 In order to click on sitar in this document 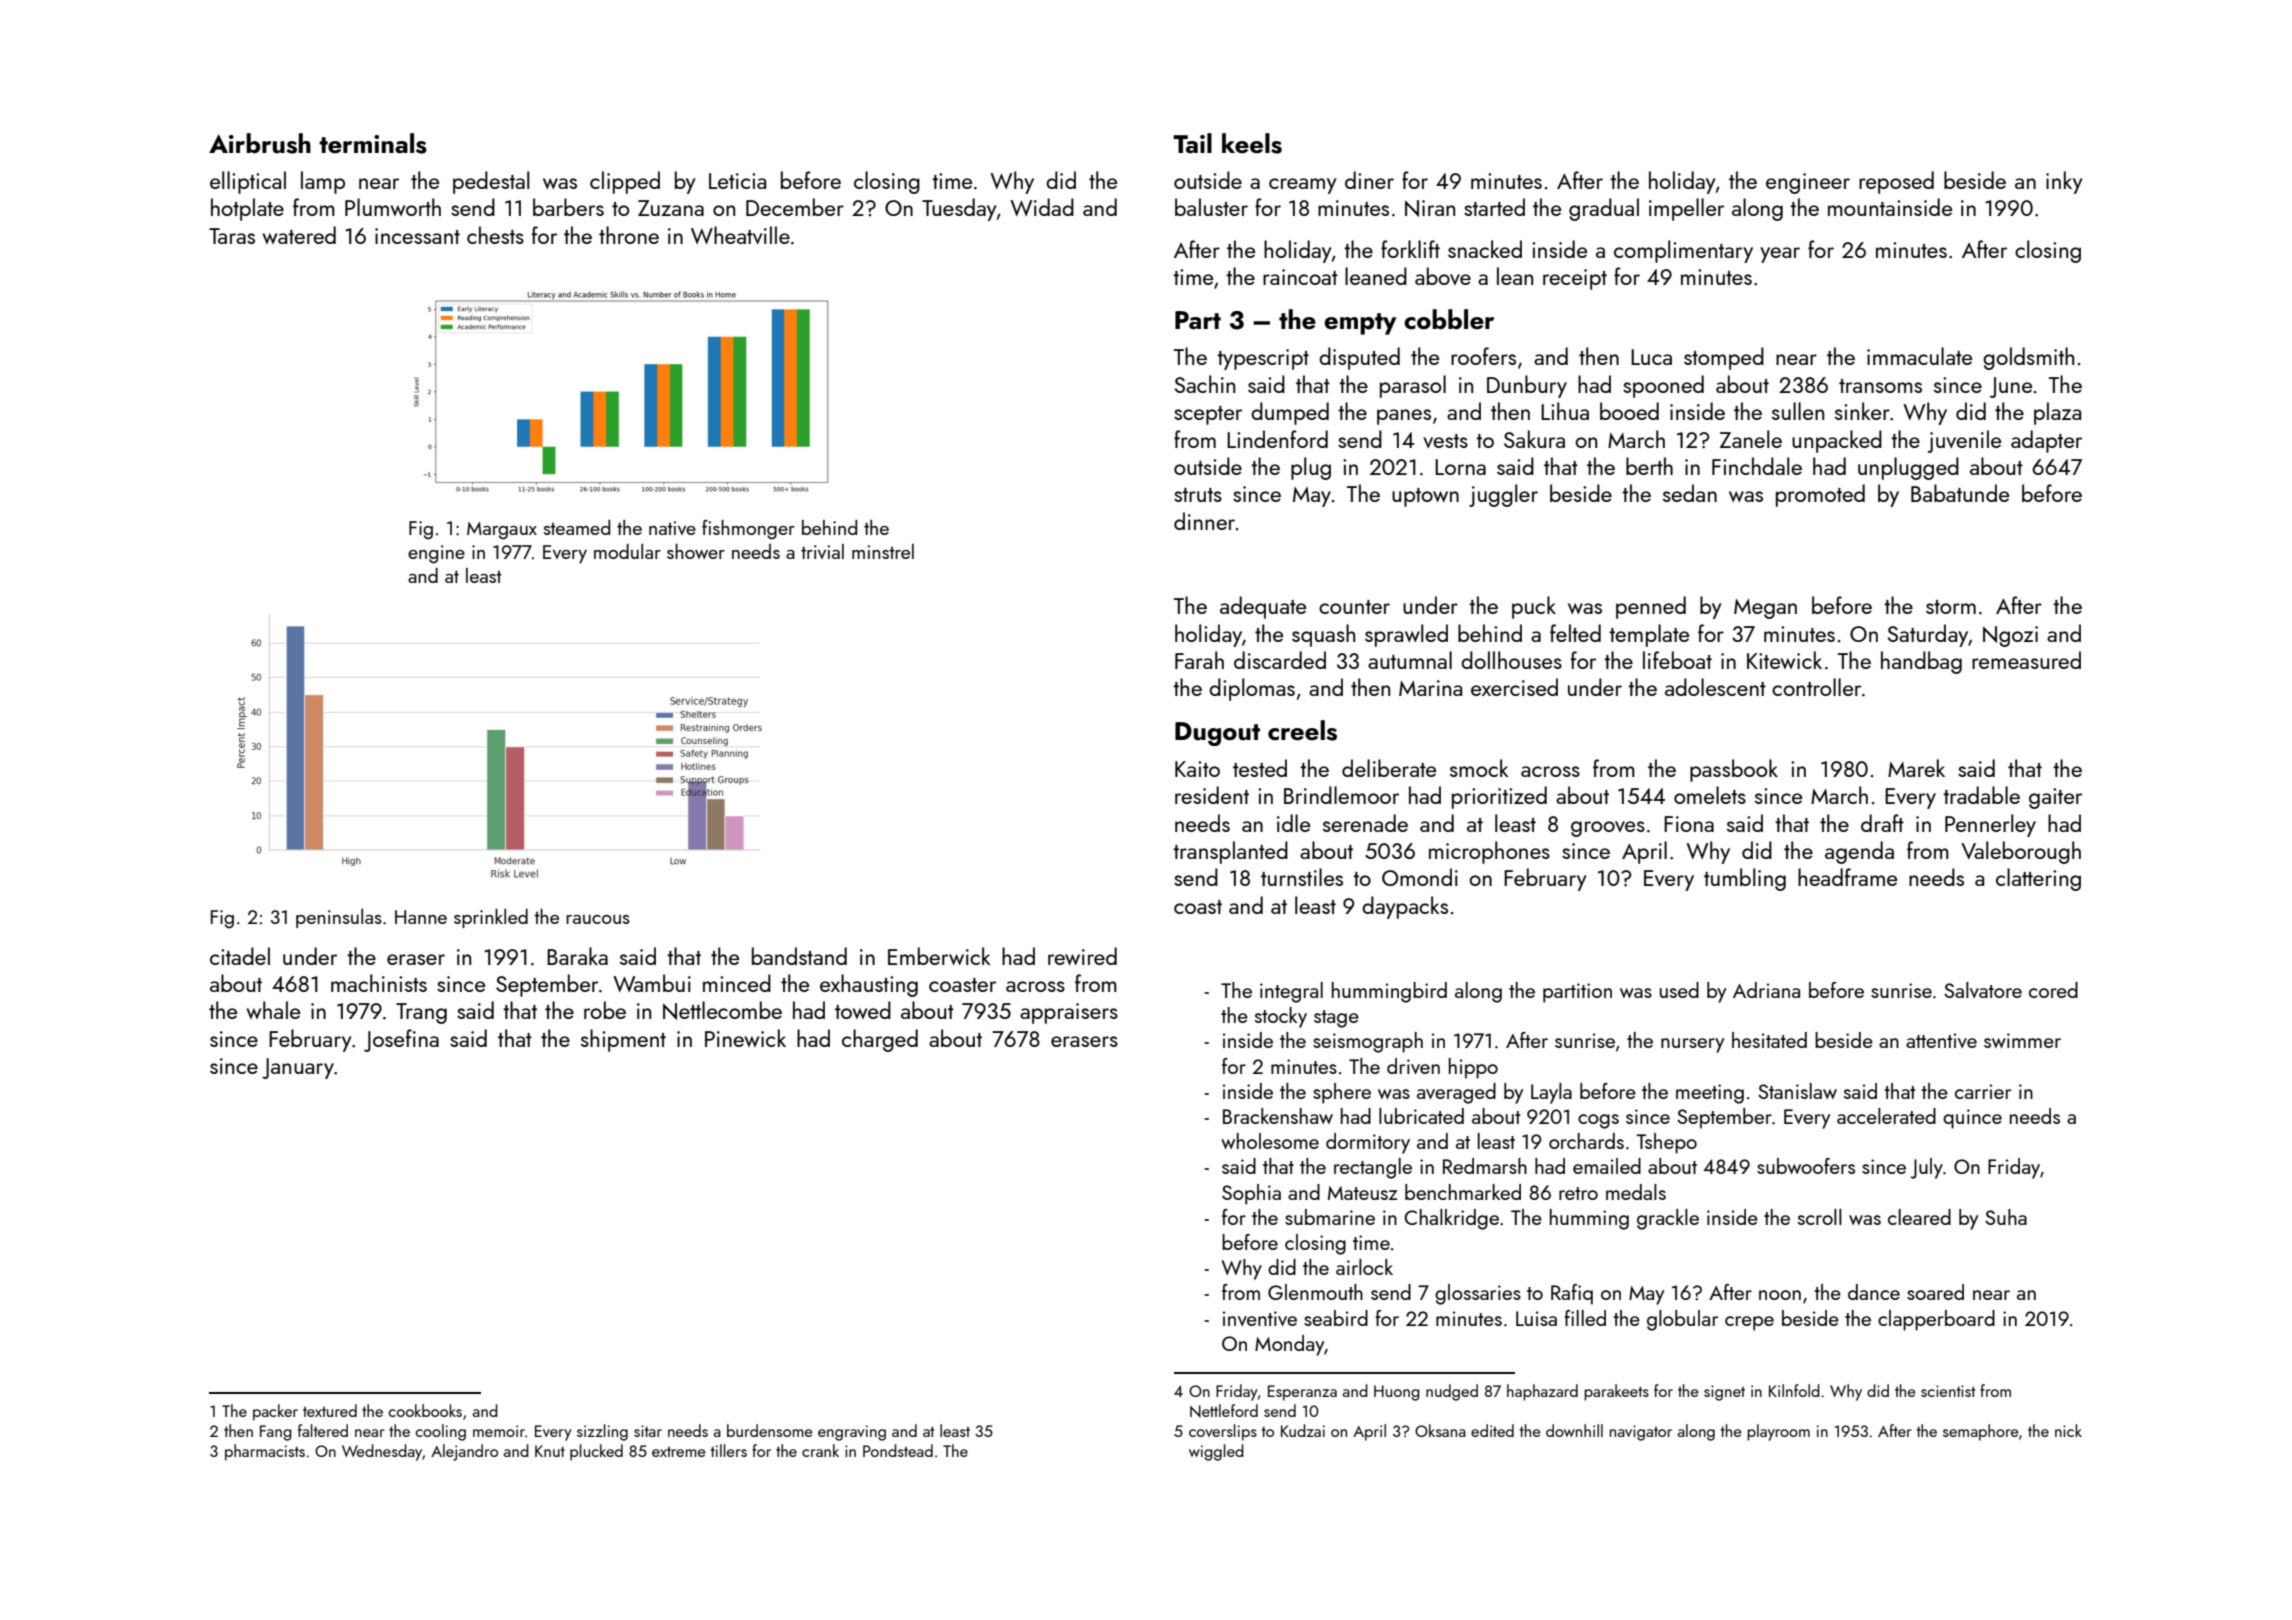, I will do `click(648, 1431)`.
